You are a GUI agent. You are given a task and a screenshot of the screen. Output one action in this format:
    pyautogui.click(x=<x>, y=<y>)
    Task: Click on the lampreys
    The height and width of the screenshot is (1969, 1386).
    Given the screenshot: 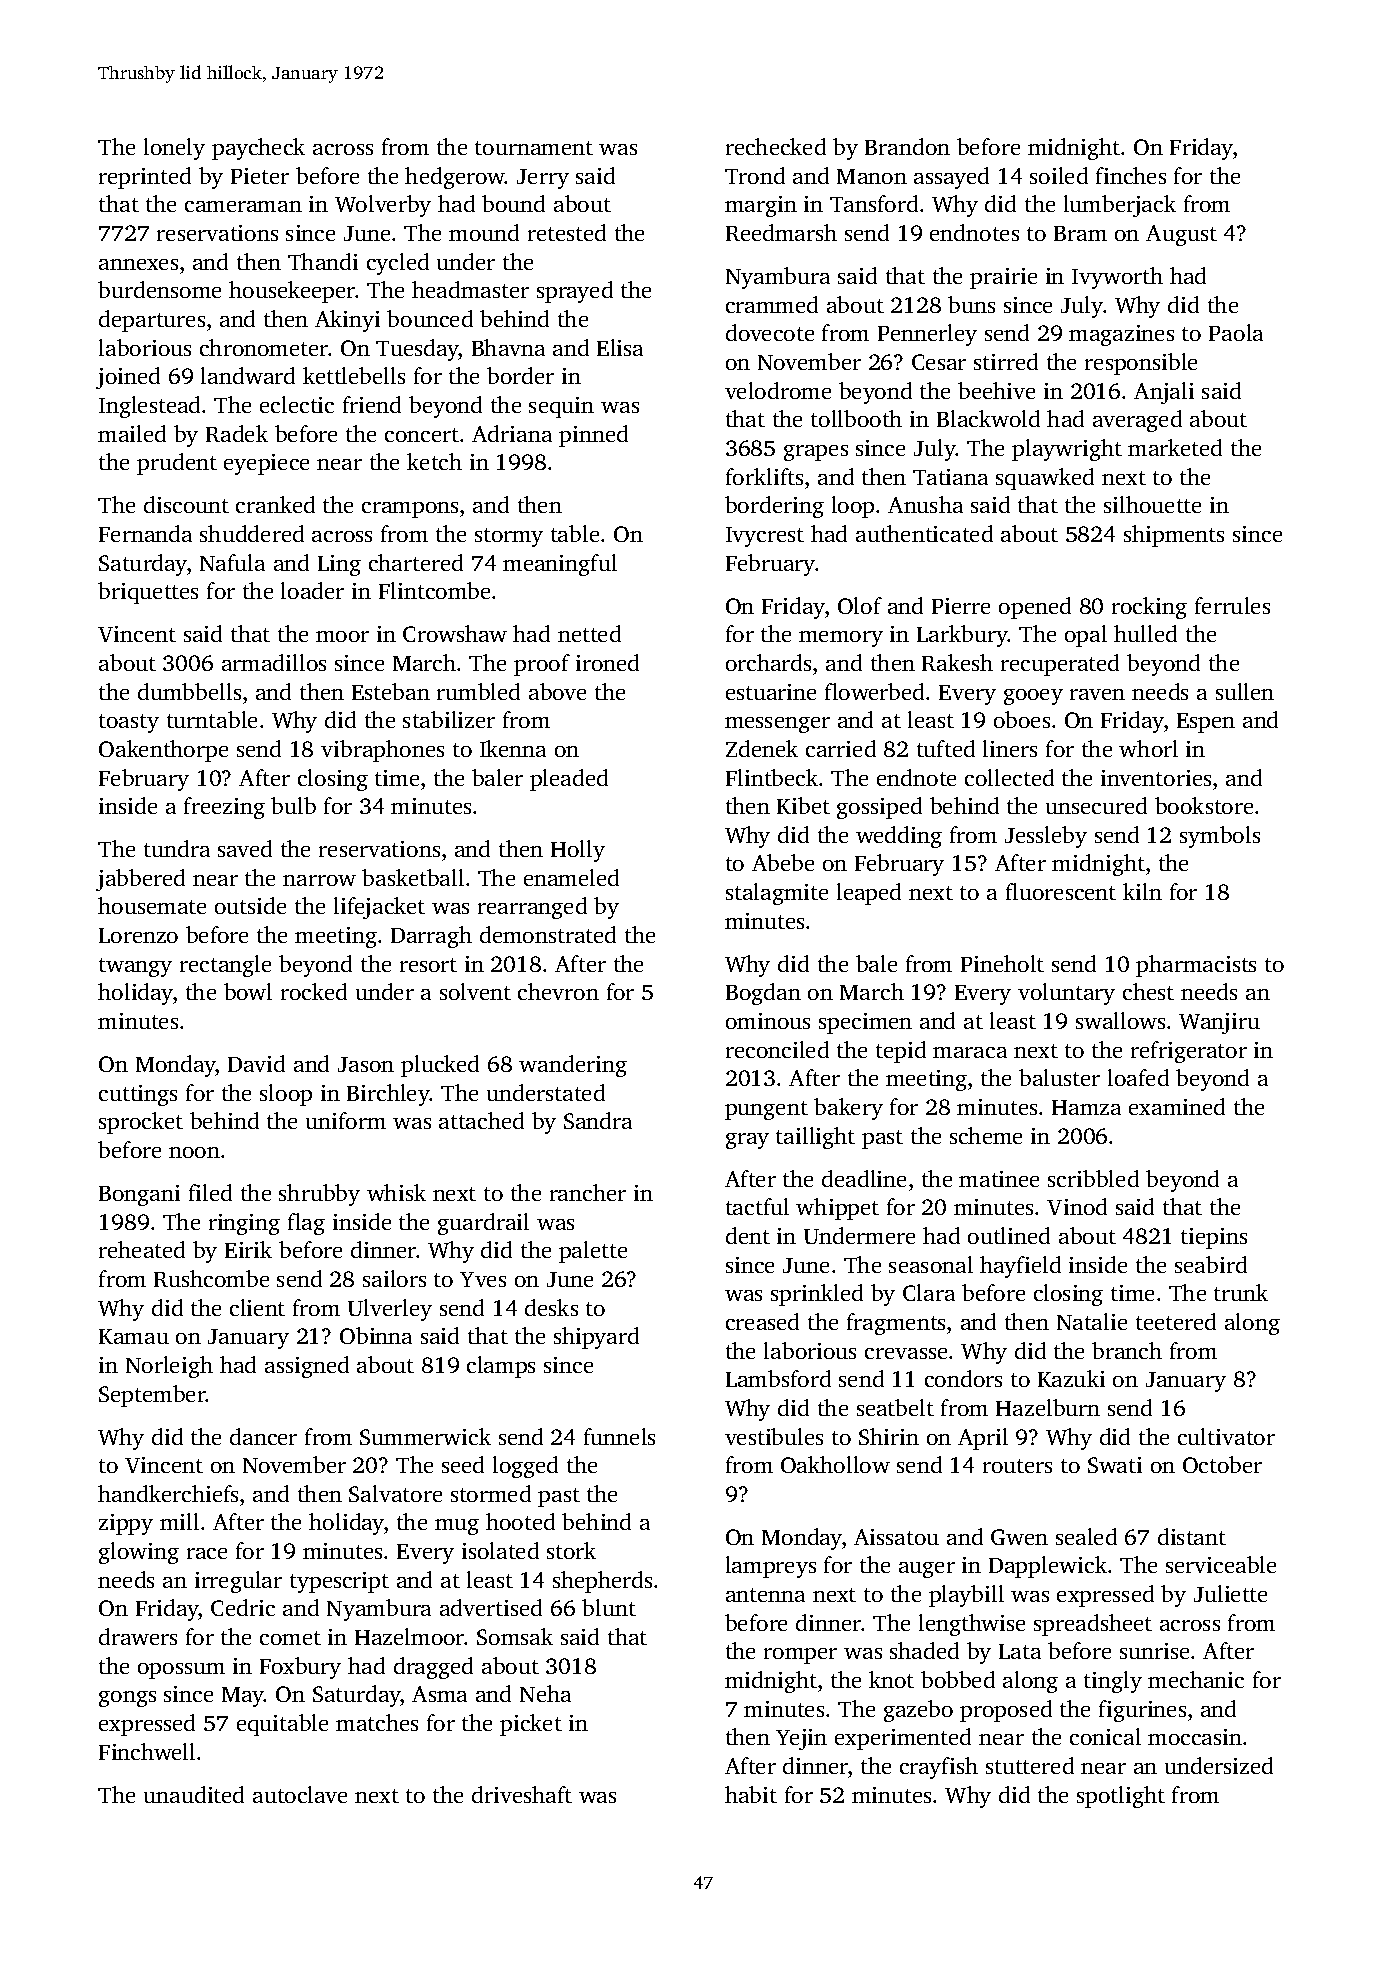 What is the action you would take?
    pyautogui.click(x=771, y=1567)
